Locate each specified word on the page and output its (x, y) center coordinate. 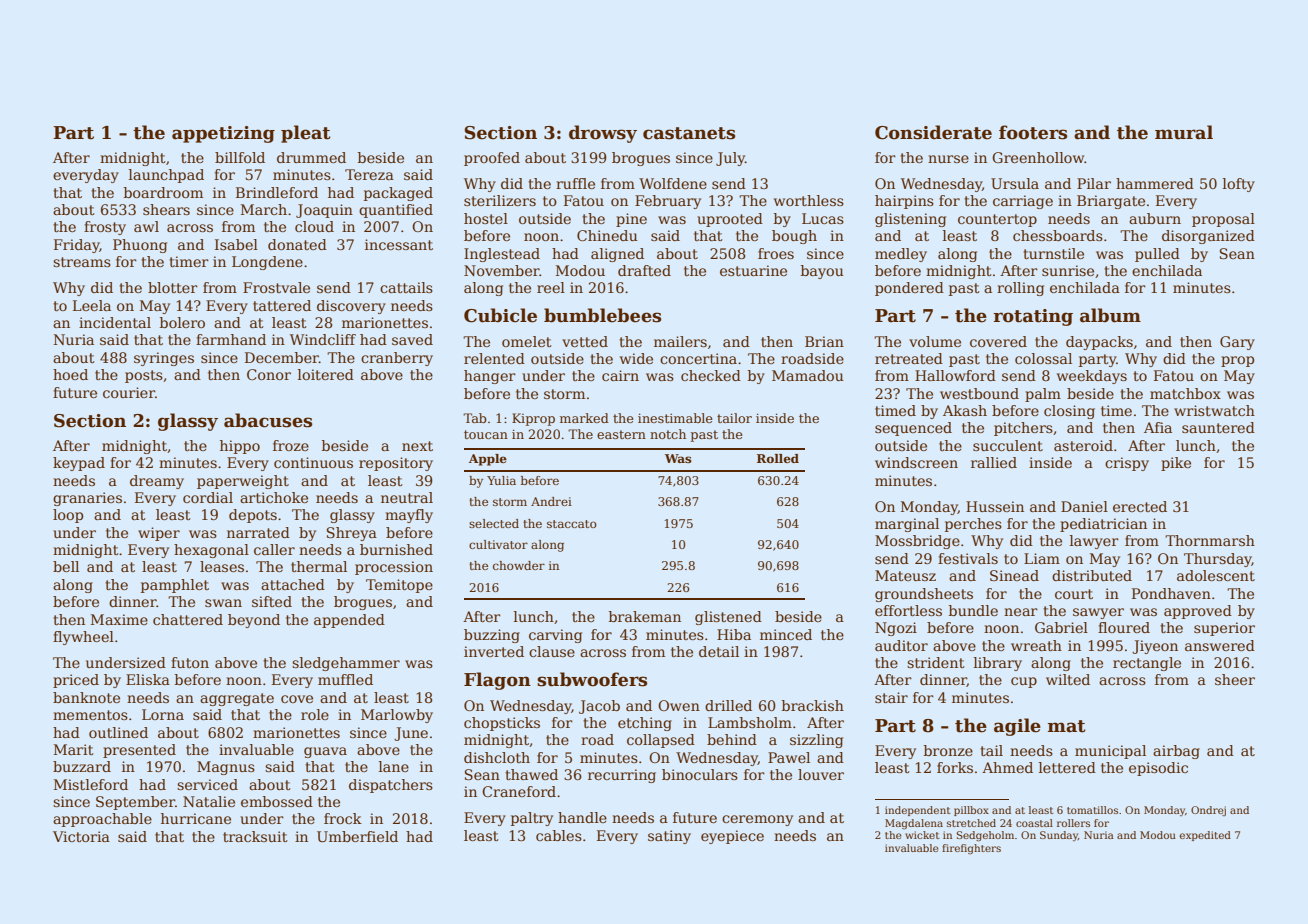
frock (343, 818)
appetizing (223, 134)
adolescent (1216, 575)
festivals (968, 558)
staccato (572, 524)
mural (1184, 132)
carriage (1023, 202)
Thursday (1218, 560)
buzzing (492, 636)
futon (190, 662)
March (264, 209)
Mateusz (905, 575)
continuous (313, 462)
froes (776, 253)
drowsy (603, 134)
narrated (258, 532)
